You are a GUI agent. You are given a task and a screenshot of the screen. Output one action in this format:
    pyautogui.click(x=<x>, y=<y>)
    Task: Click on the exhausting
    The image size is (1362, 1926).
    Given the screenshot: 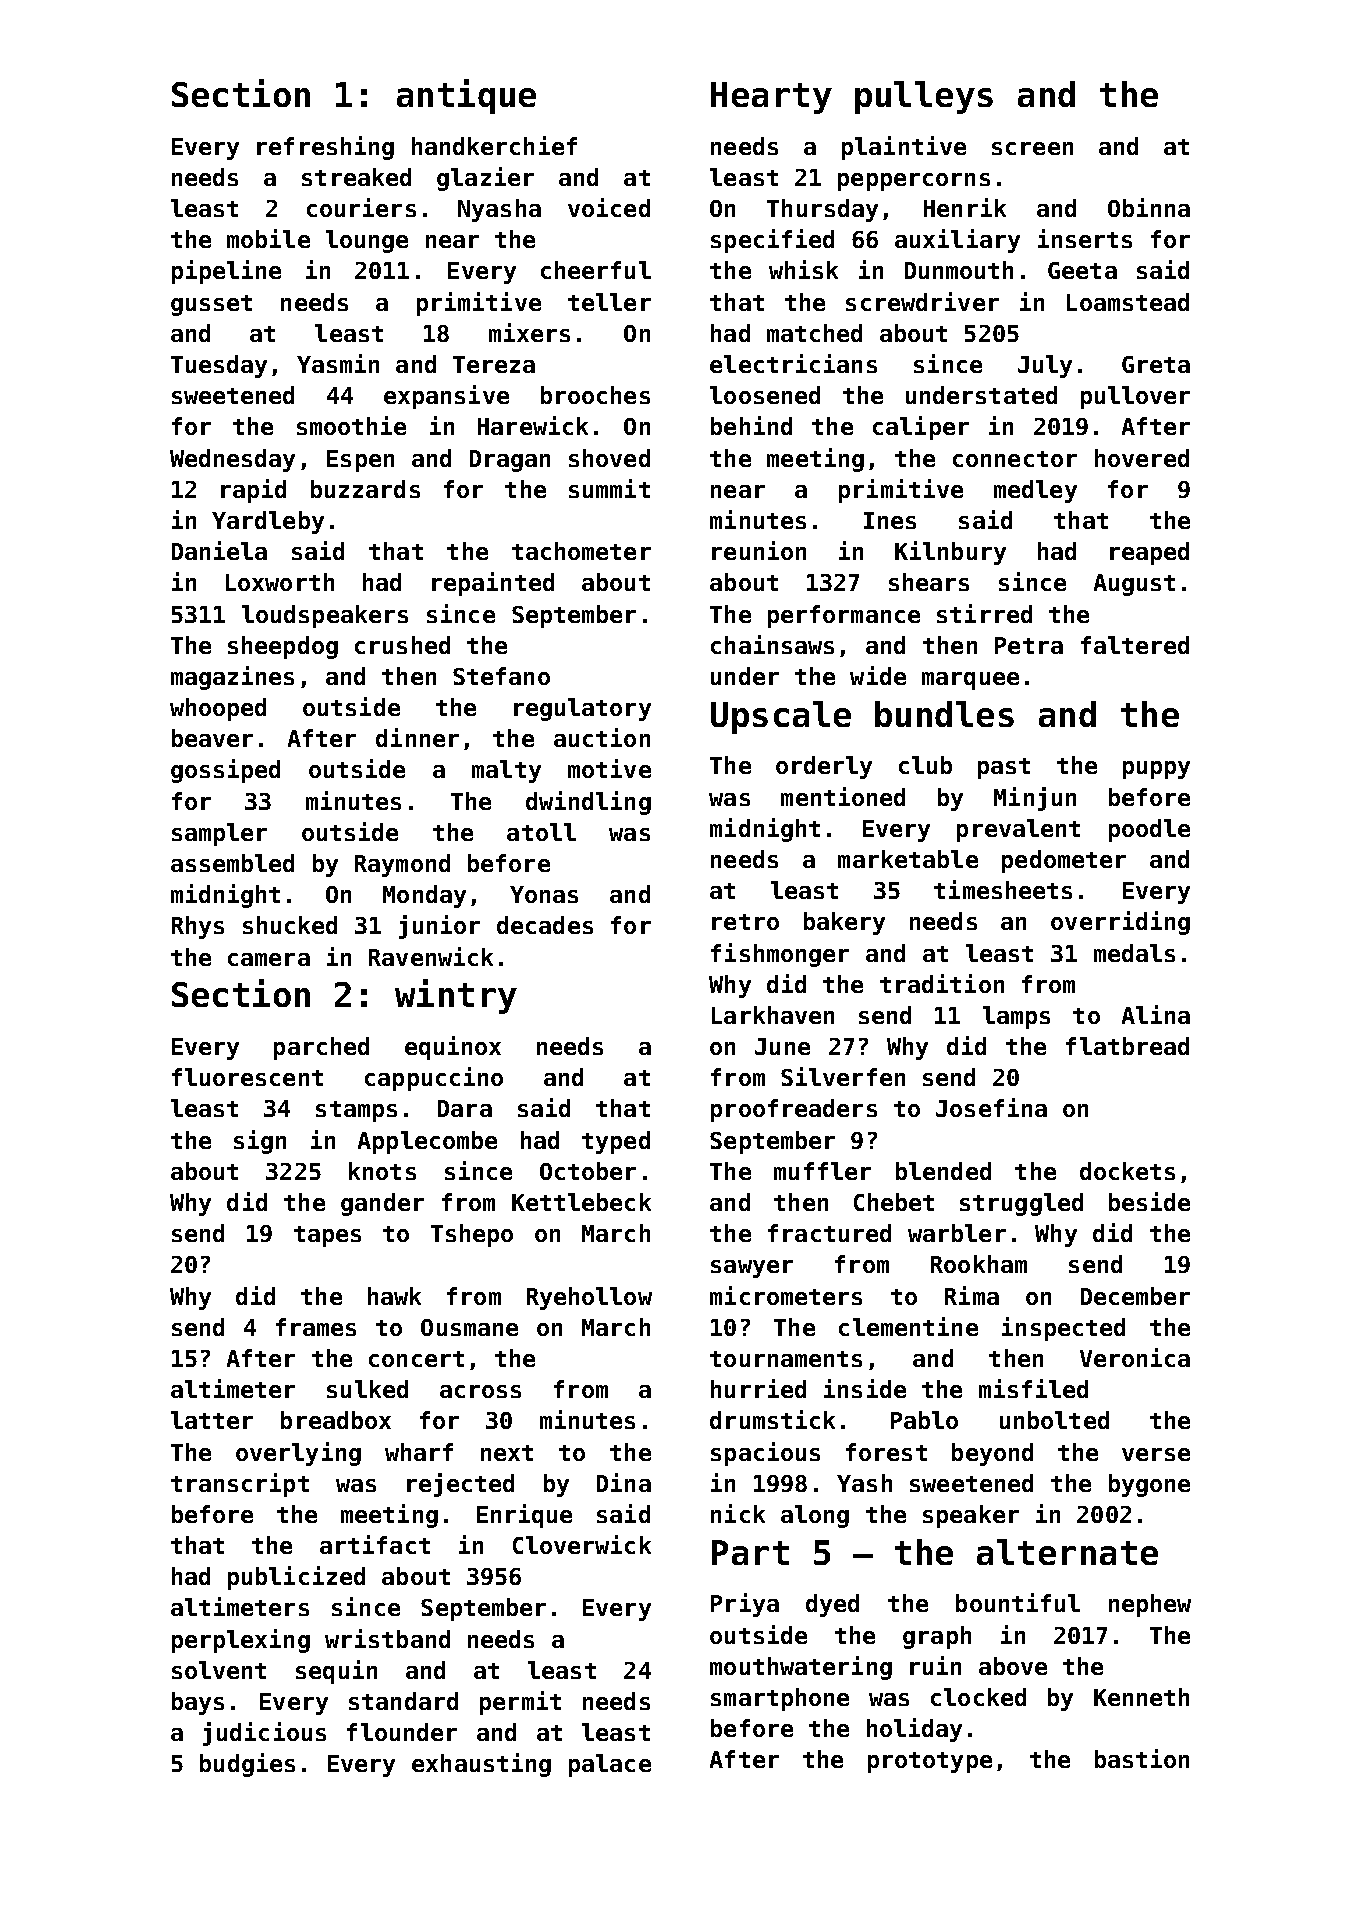 What is the action you would take?
    pyautogui.click(x=481, y=1765)
